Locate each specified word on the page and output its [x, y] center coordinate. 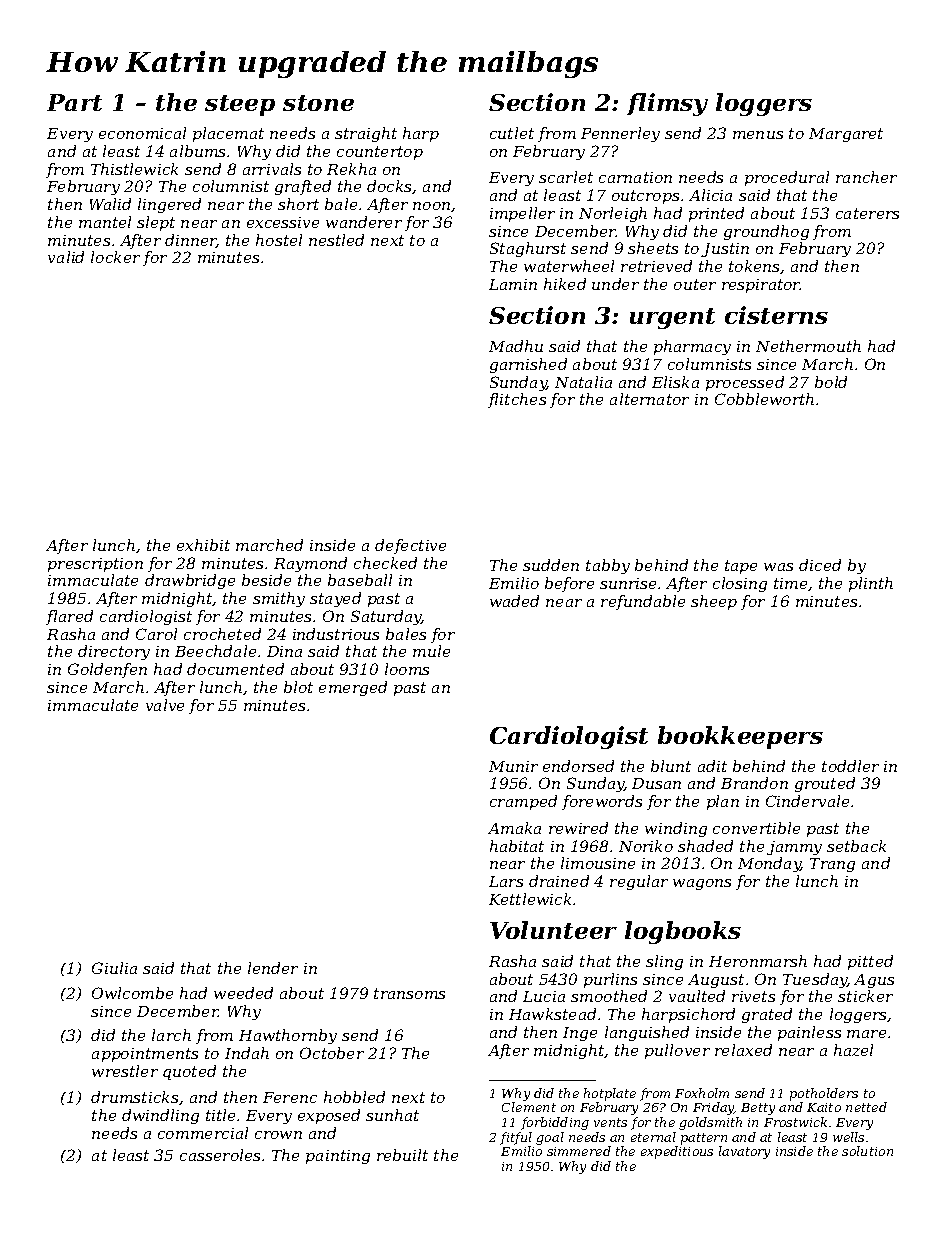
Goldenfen [107, 670]
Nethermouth [808, 346]
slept [156, 223]
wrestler [125, 1071]
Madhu [516, 346]
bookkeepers [740, 737]
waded [514, 601]
